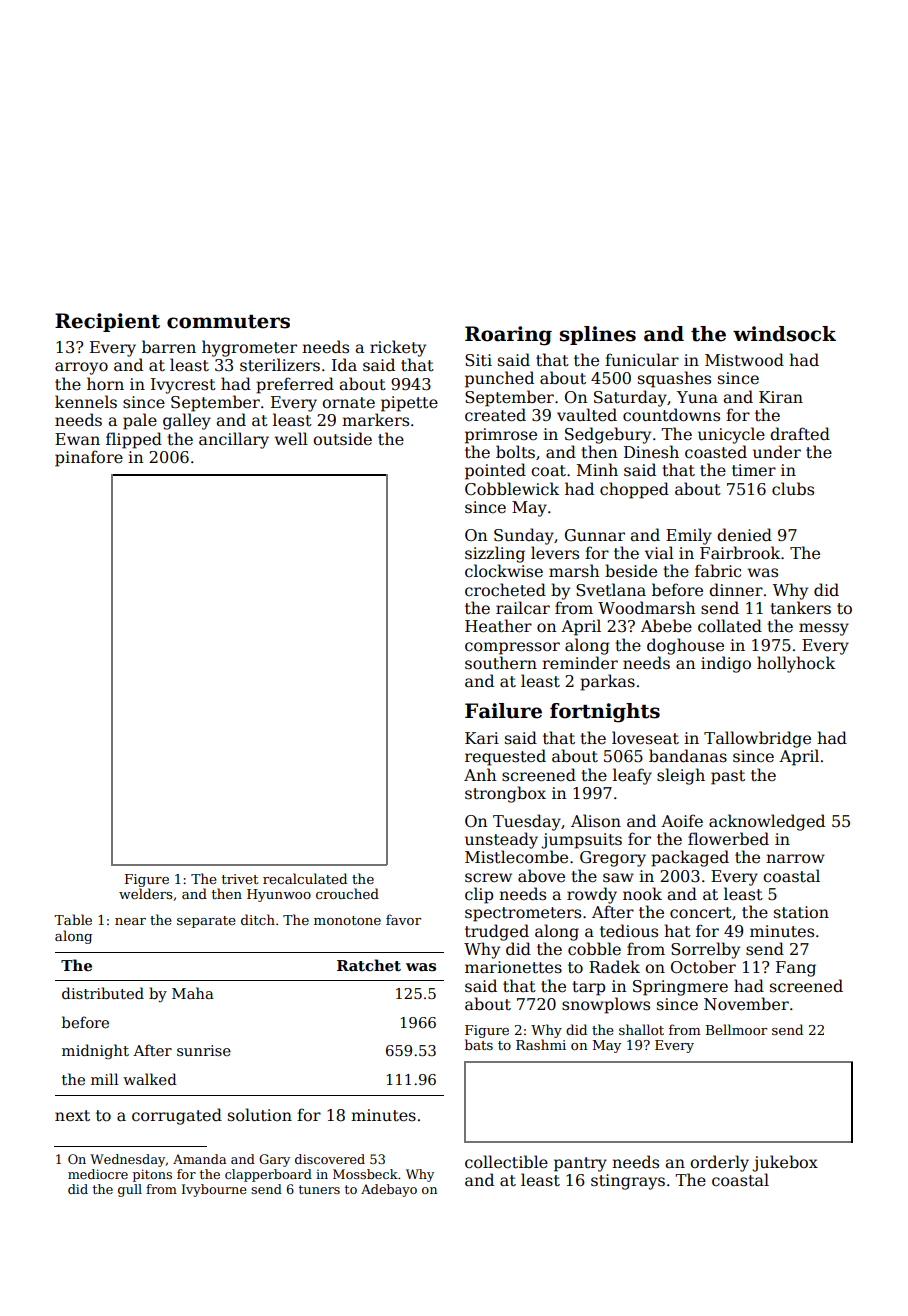 This screenshot has height=1316, width=908. Describe the element at coordinates (719, 1163) in the screenshot. I see `orderly` at that location.
